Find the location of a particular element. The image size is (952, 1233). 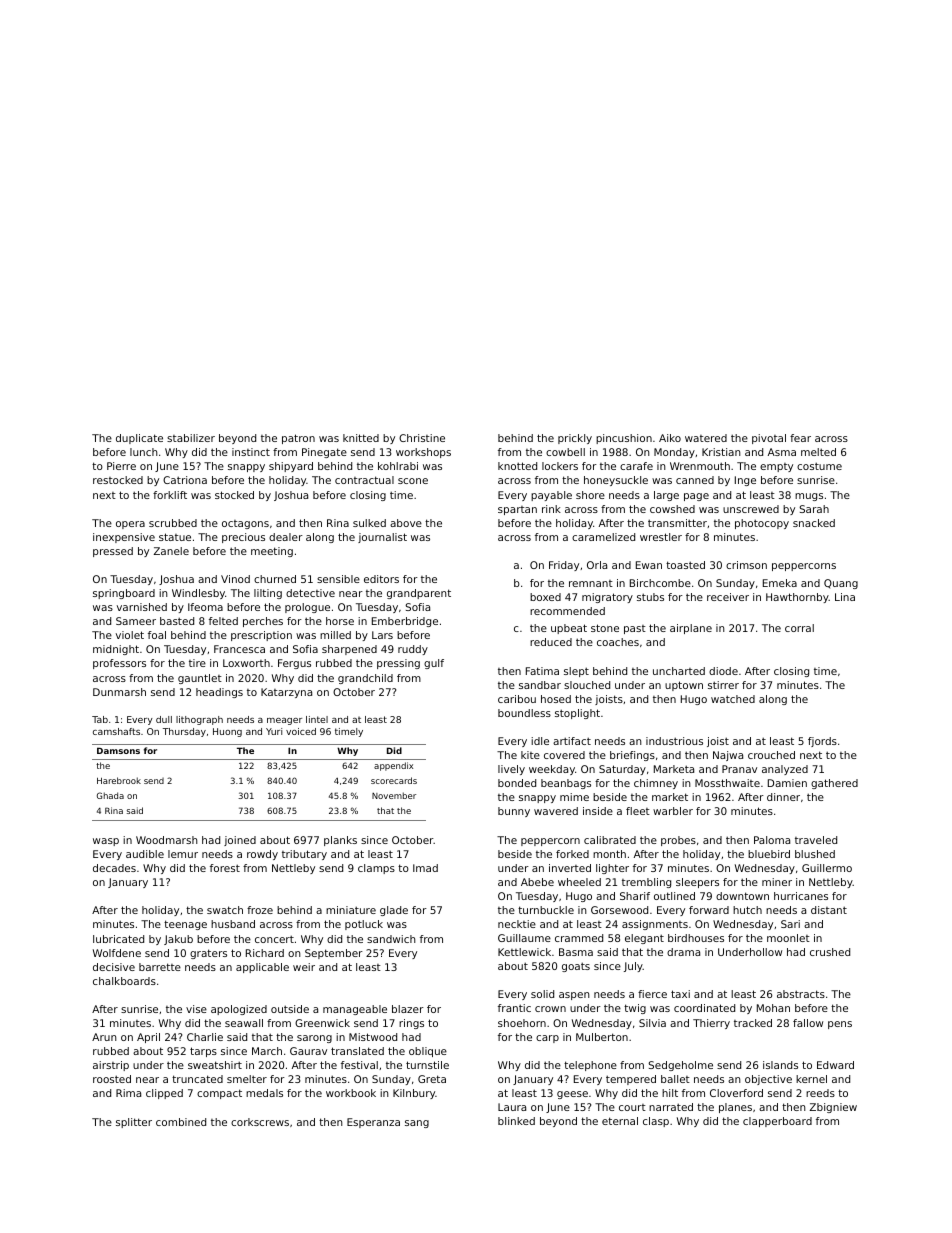

sandwich is located at coordinates (391, 939).
